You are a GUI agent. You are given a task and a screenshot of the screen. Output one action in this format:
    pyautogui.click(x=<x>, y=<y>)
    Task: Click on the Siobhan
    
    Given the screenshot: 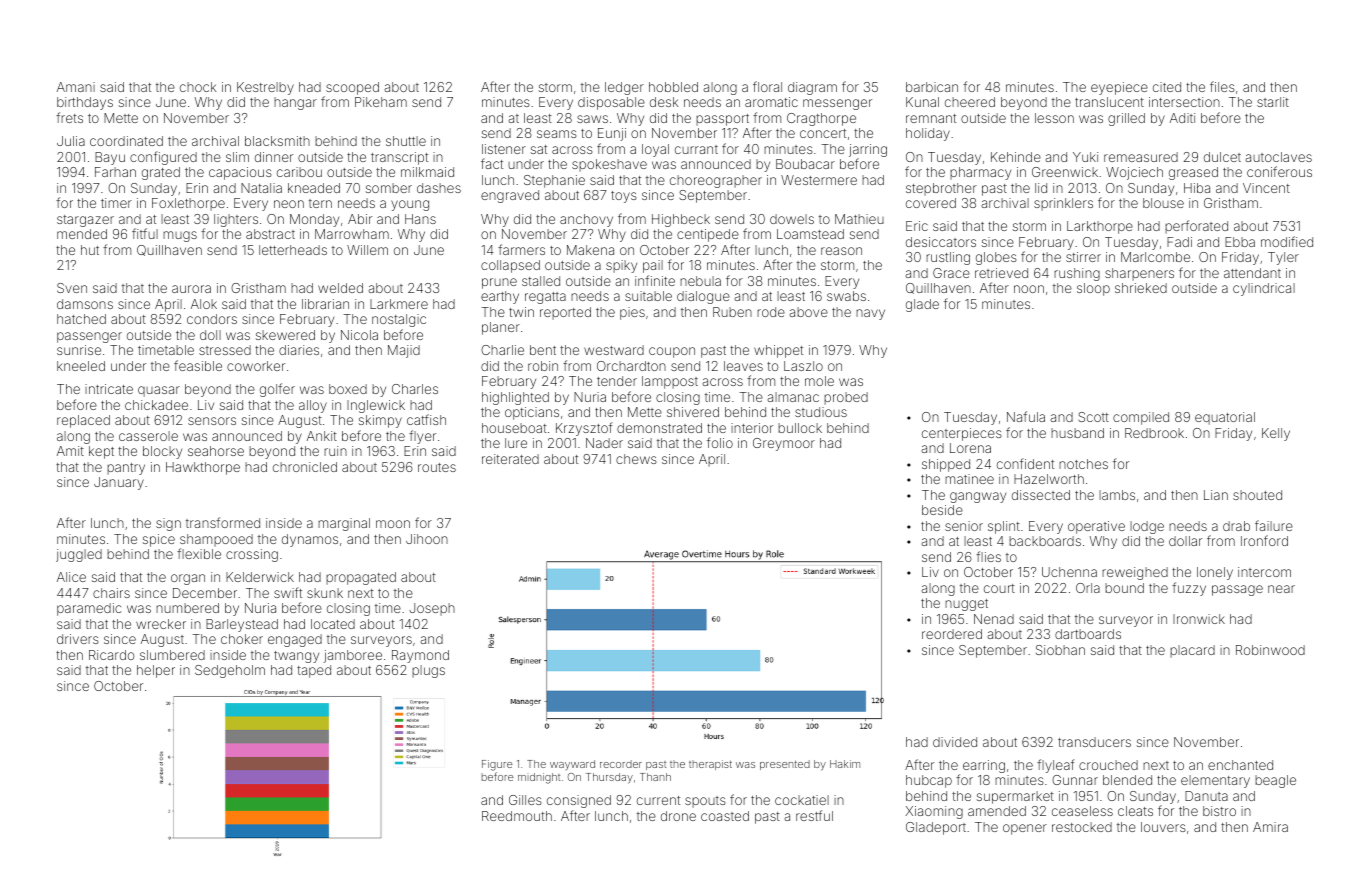 What is the action you would take?
    pyautogui.click(x=1060, y=650)
